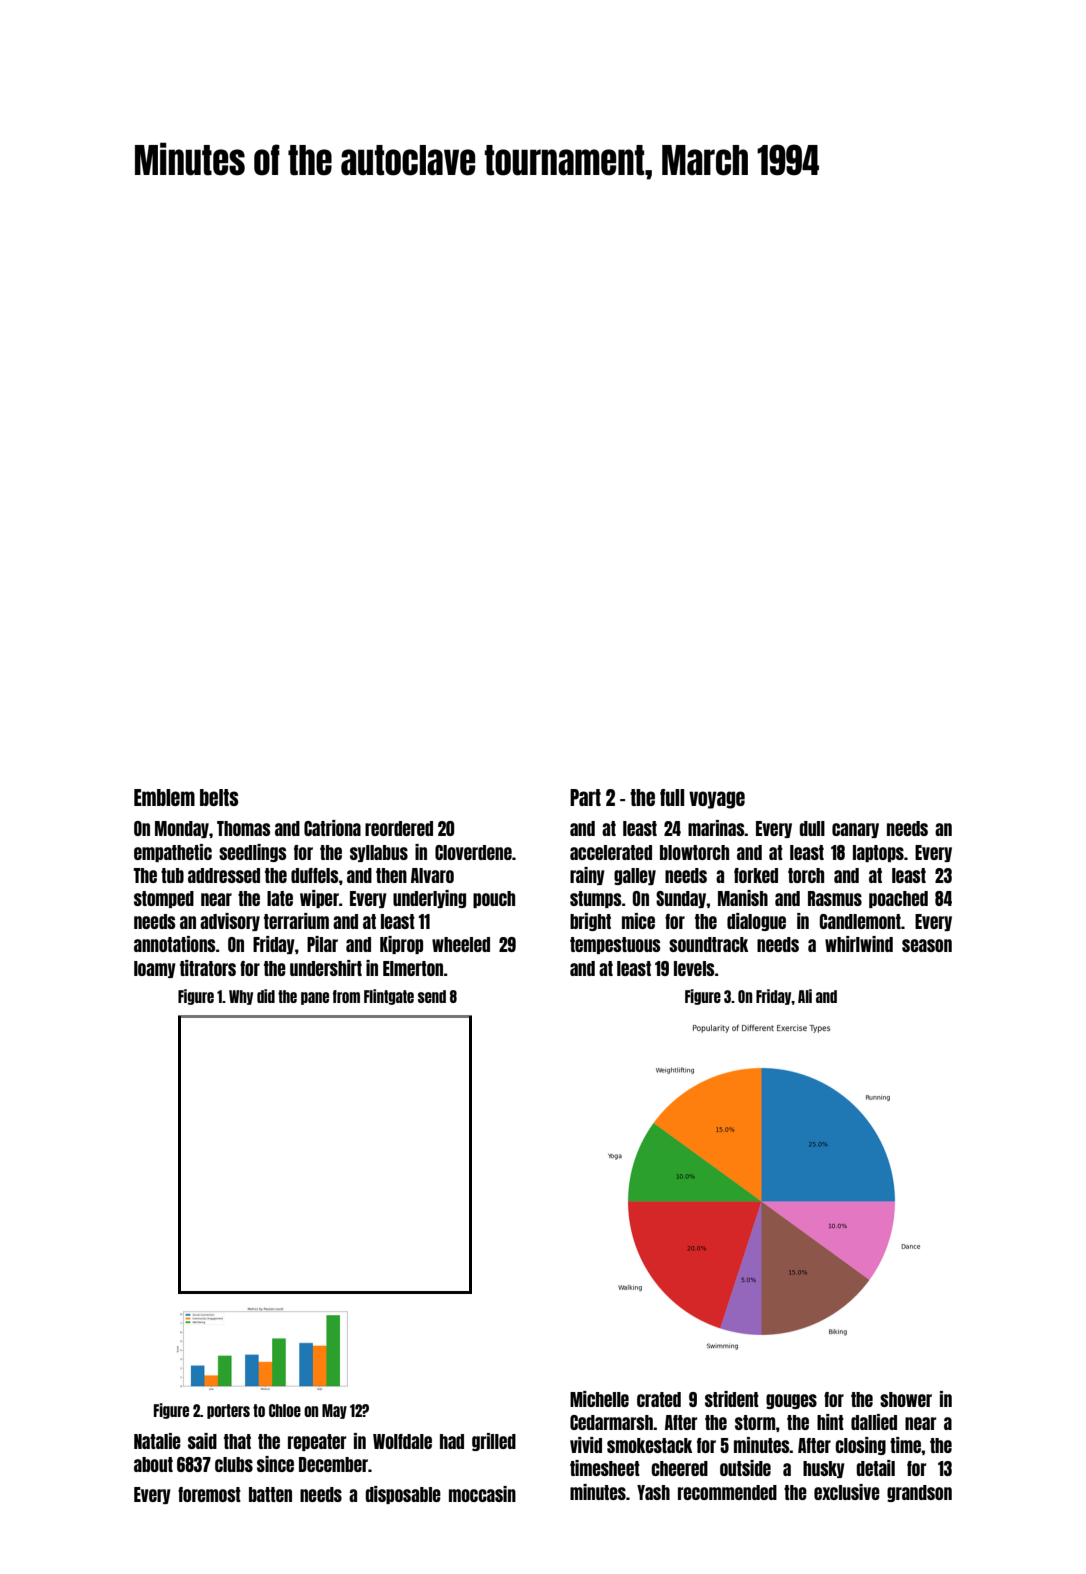 This document has width=1086, height=1574. I want to click on pane, so click(315, 998).
